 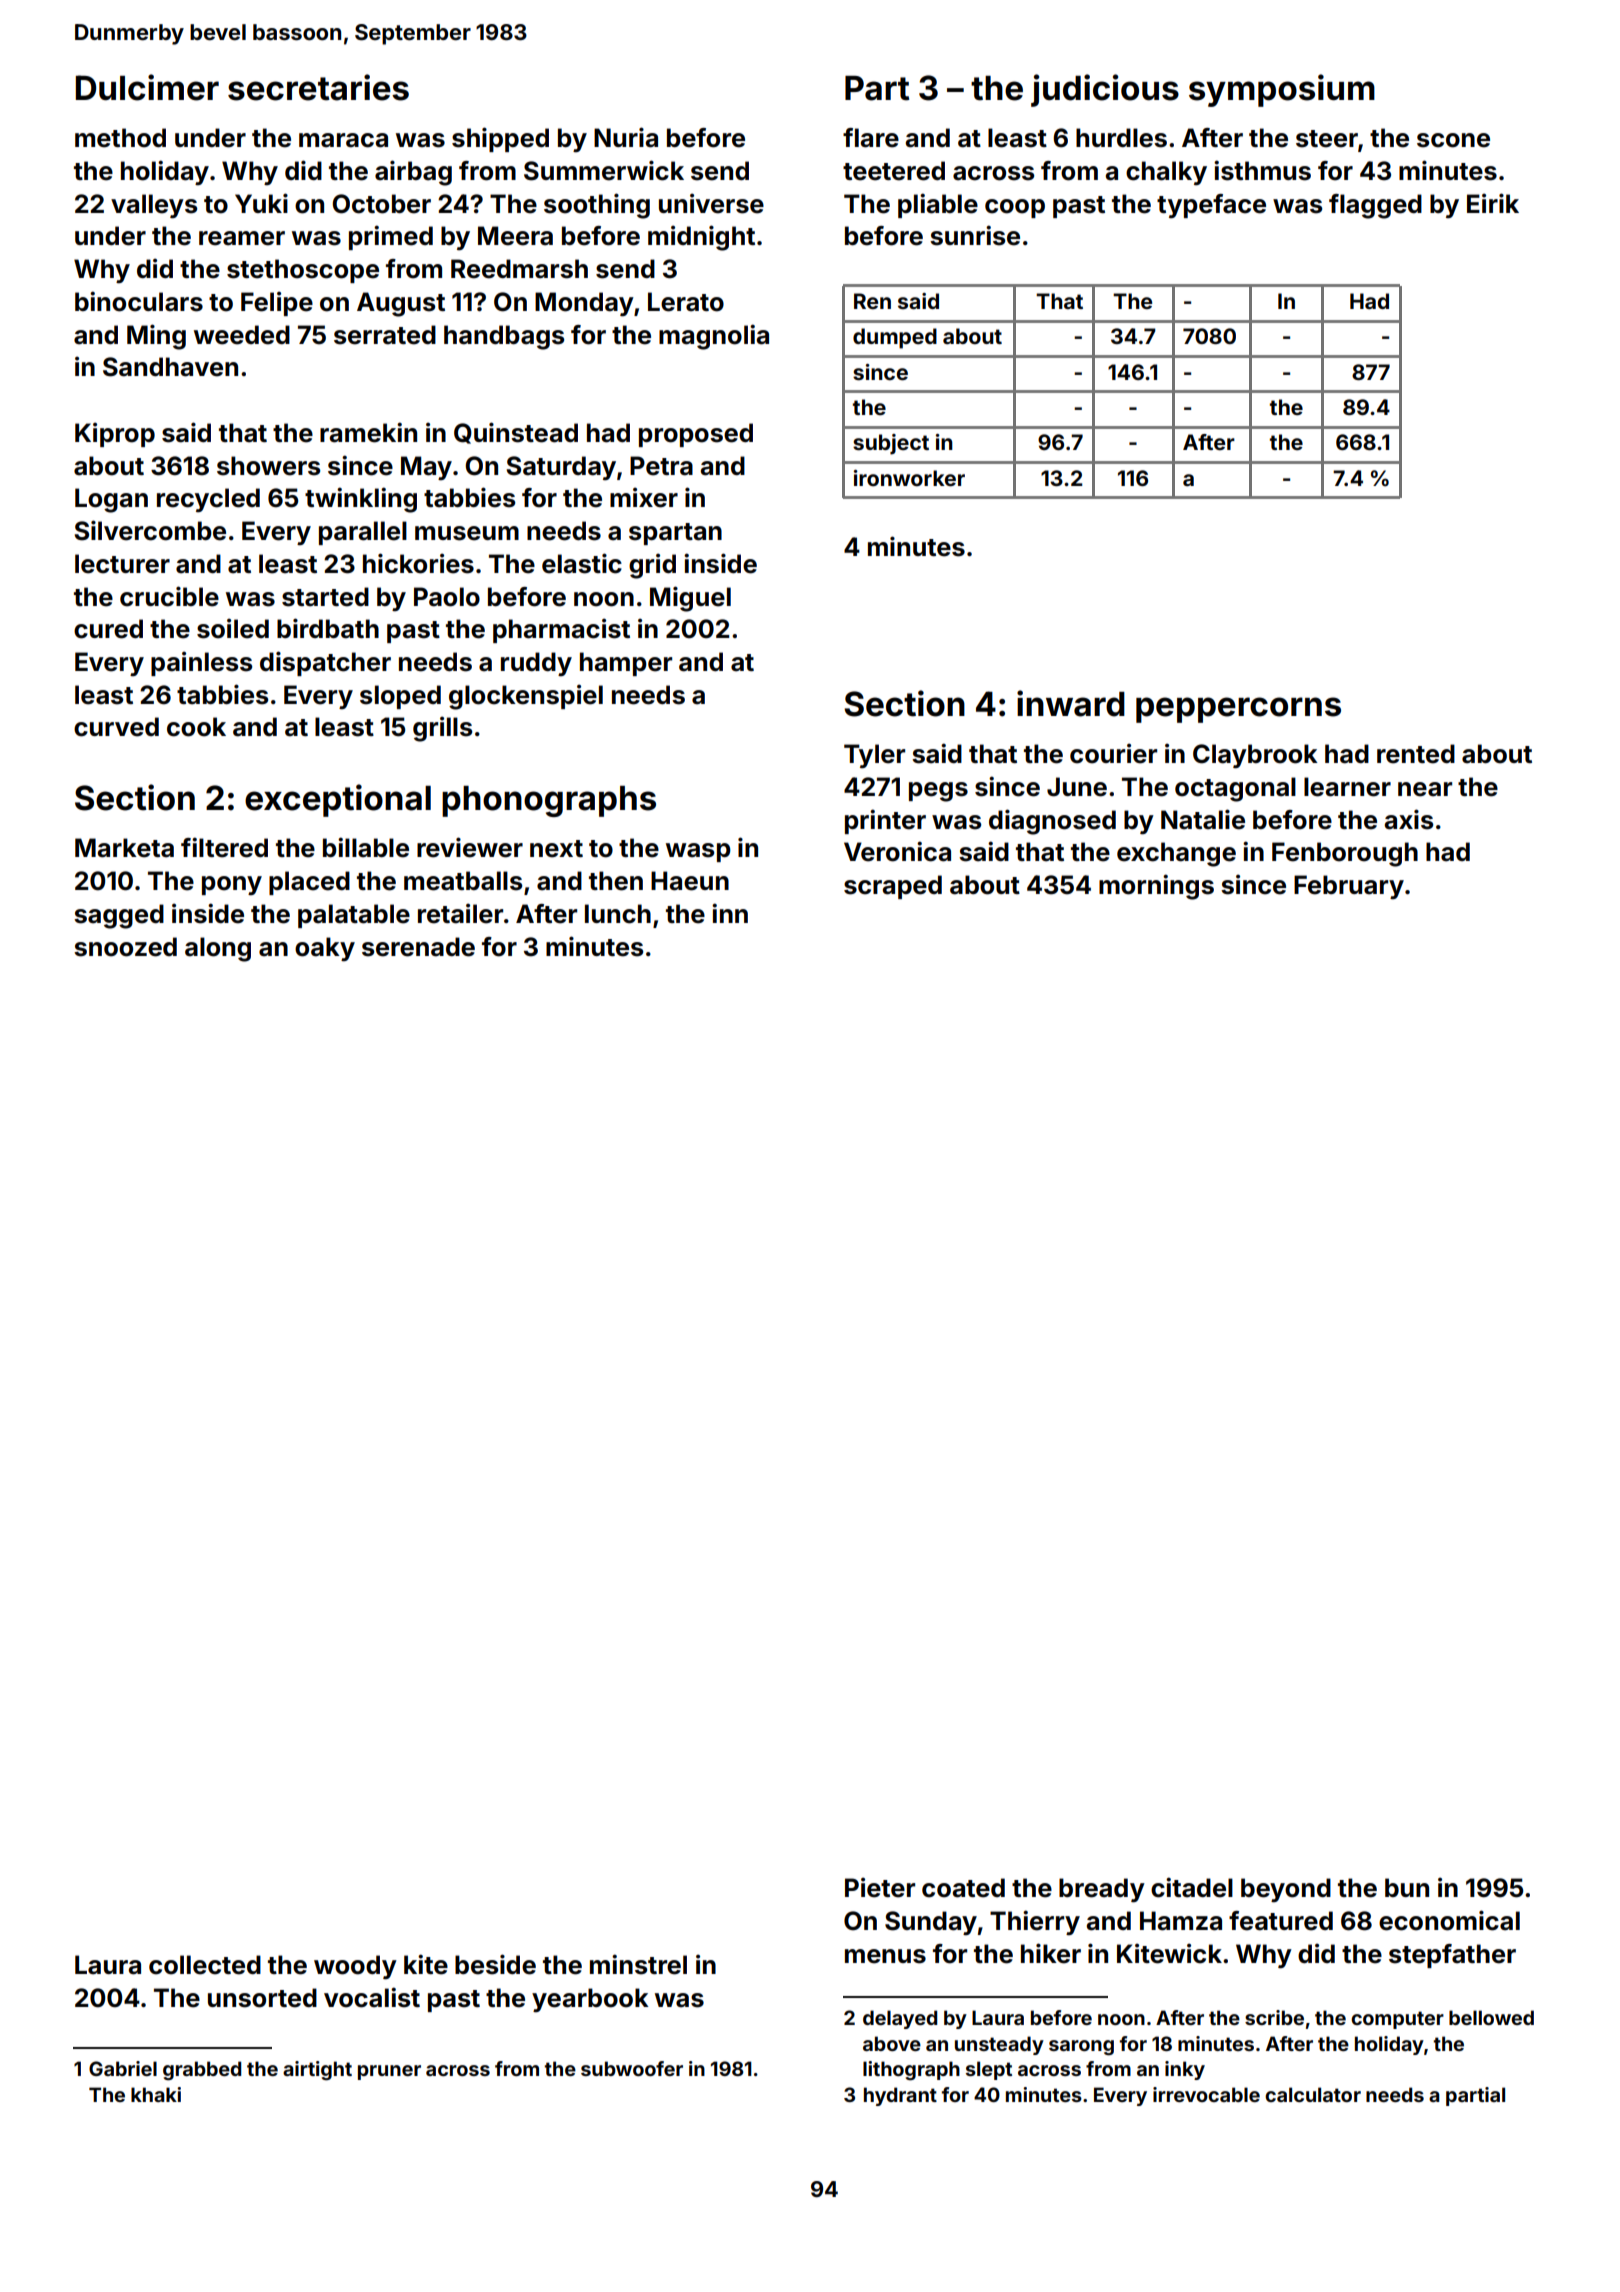 What do you see at coordinates (156, 2094) in the image?
I see `khaki` at bounding box center [156, 2094].
